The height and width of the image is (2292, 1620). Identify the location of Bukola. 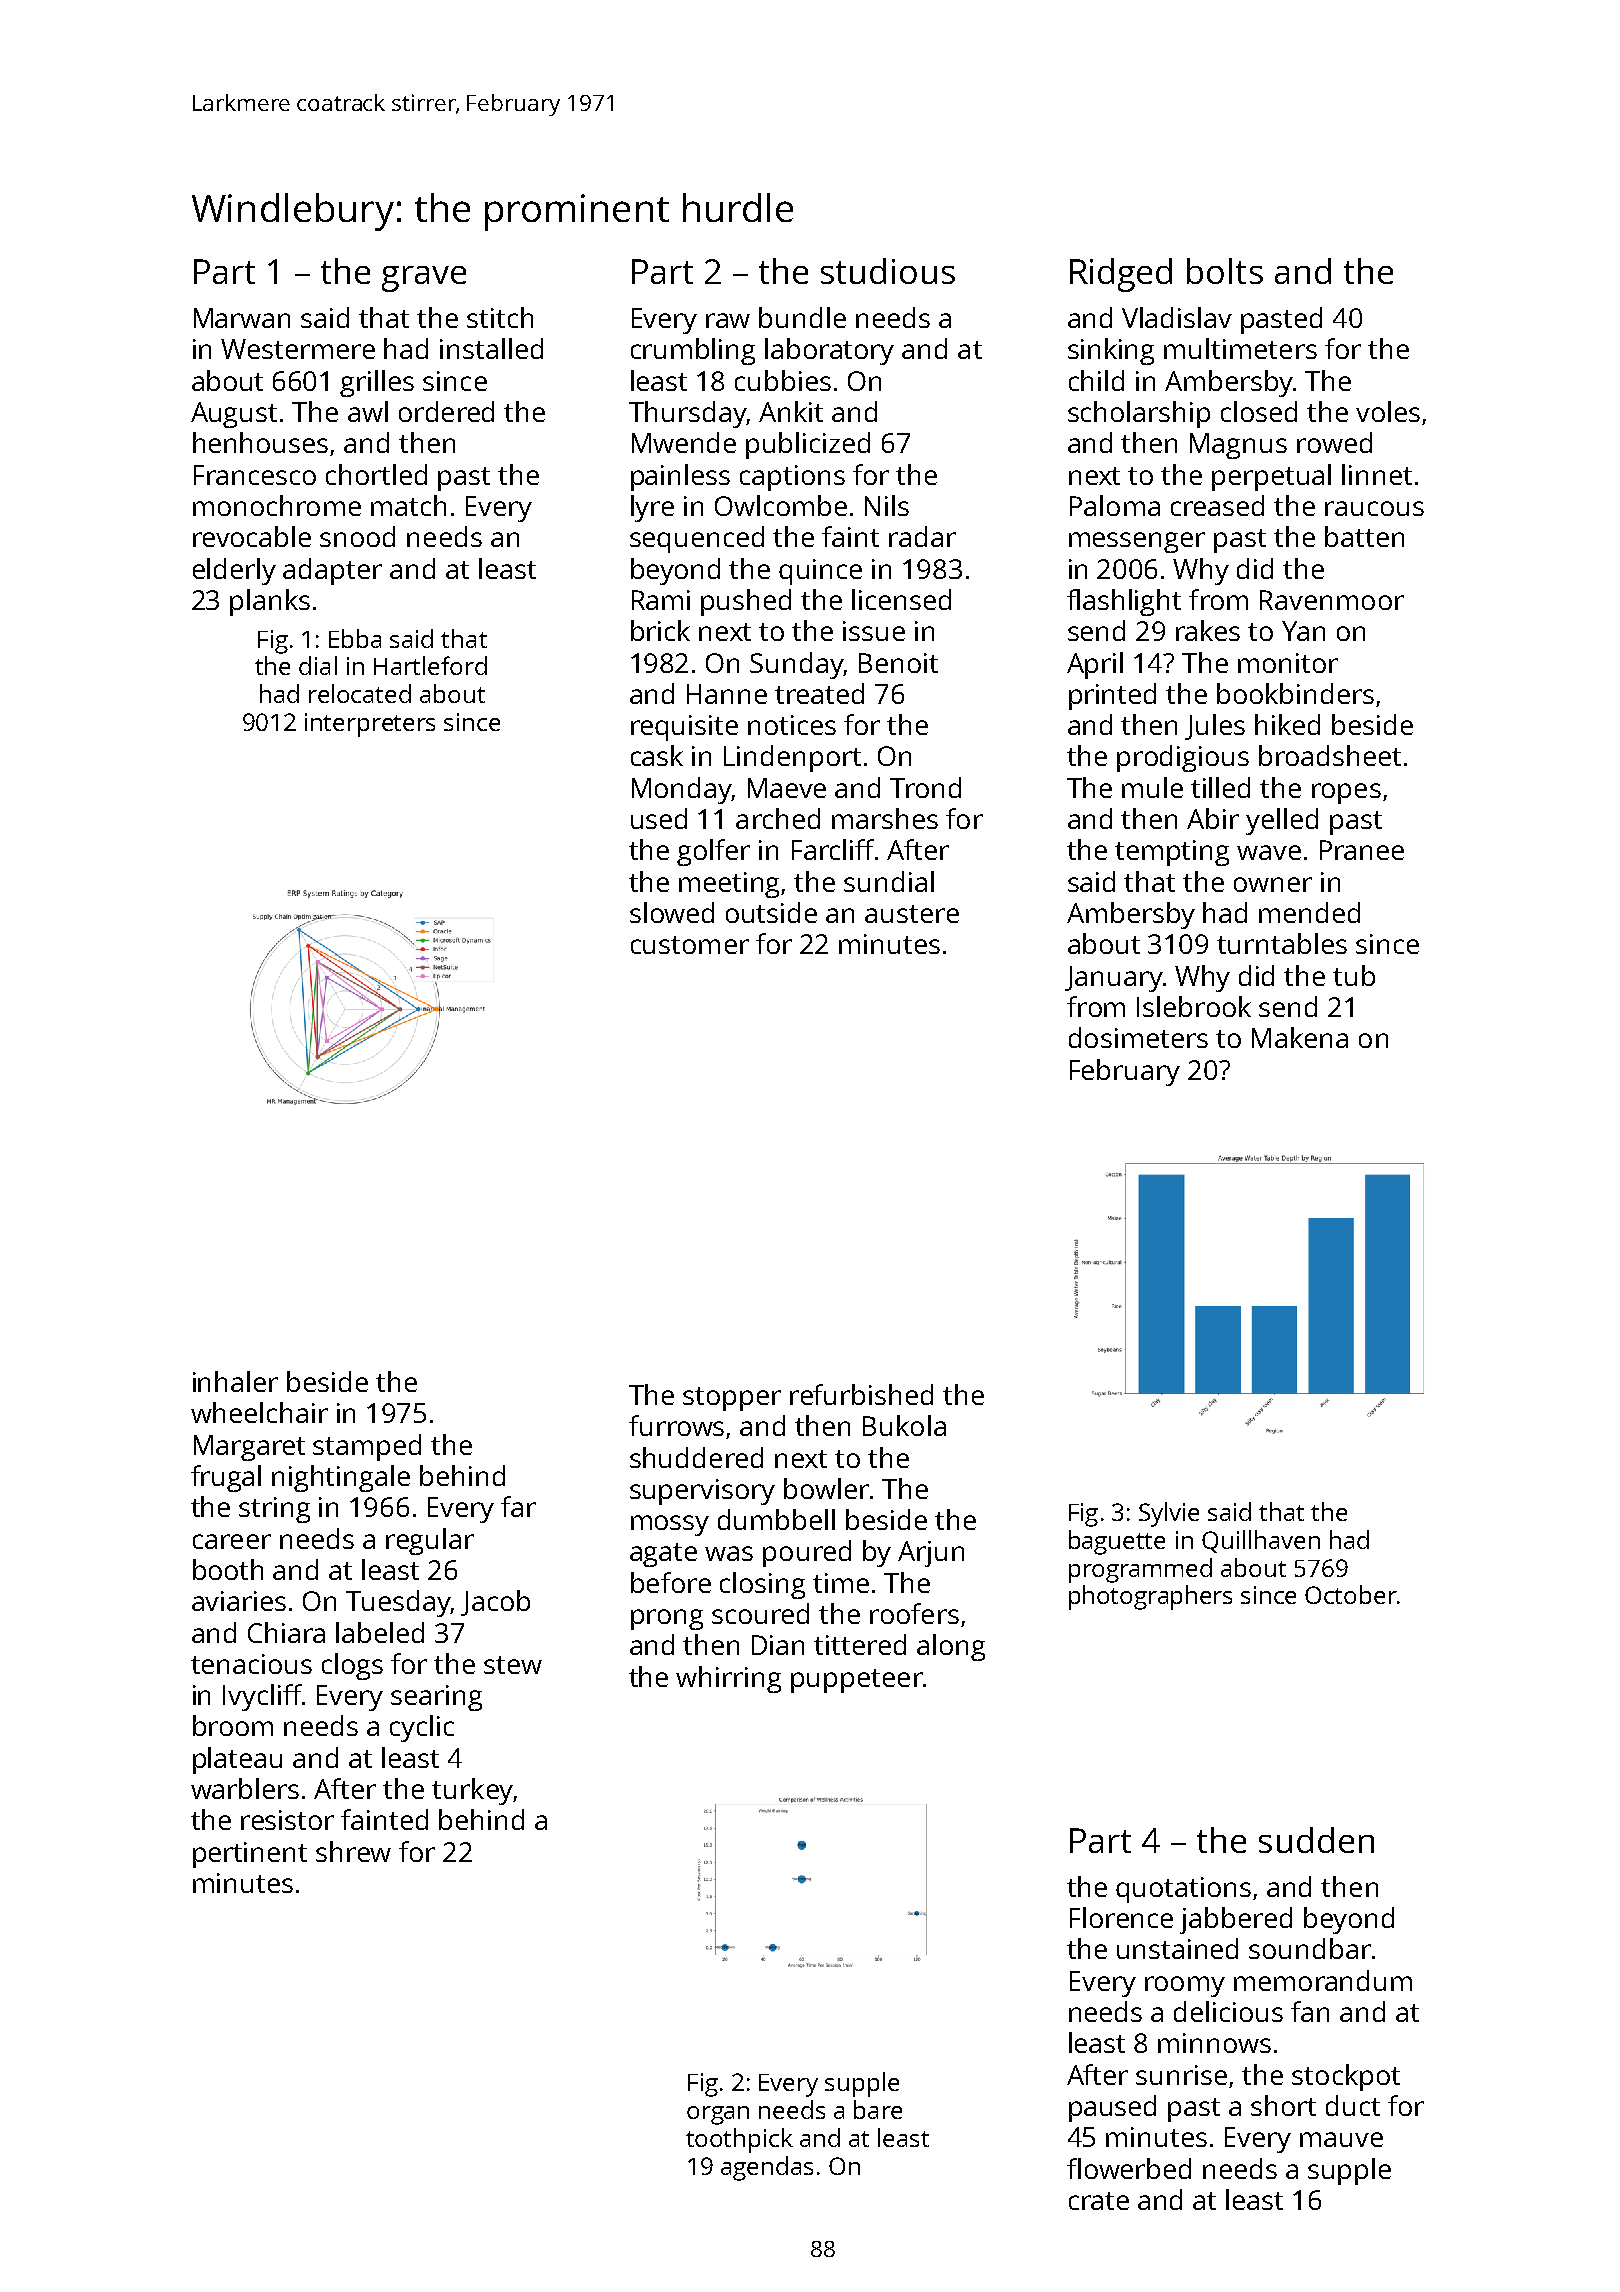
(904, 1425).
